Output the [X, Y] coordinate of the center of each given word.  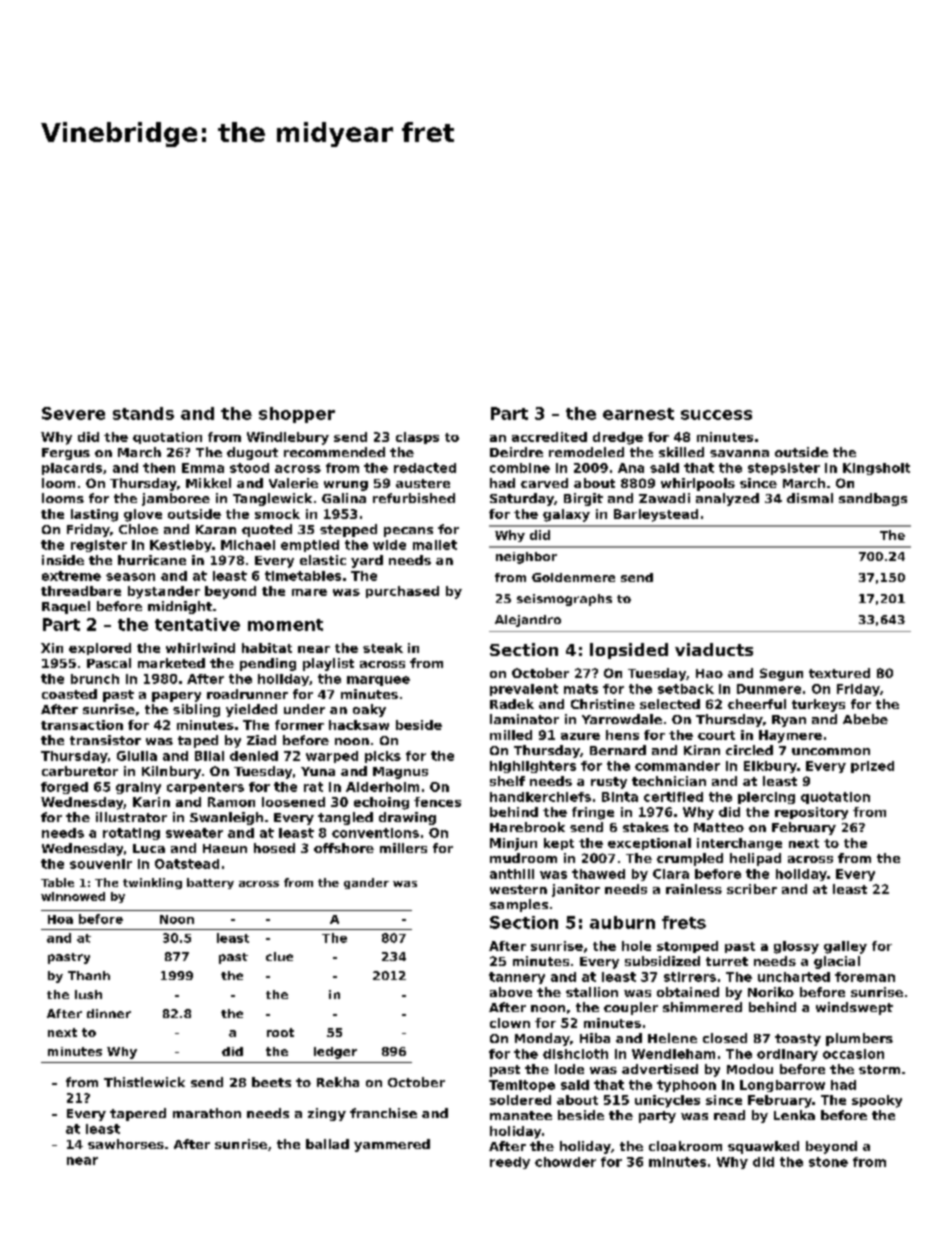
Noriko [771, 992]
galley [845, 947]
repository [811, 813]
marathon [207, 1113]
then [159, 468]
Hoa [60, 919]
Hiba [595, 1038]
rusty [609, 783]
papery [176, 697]
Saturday [522, 499]
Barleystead [656, 515]
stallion [592, 992]
